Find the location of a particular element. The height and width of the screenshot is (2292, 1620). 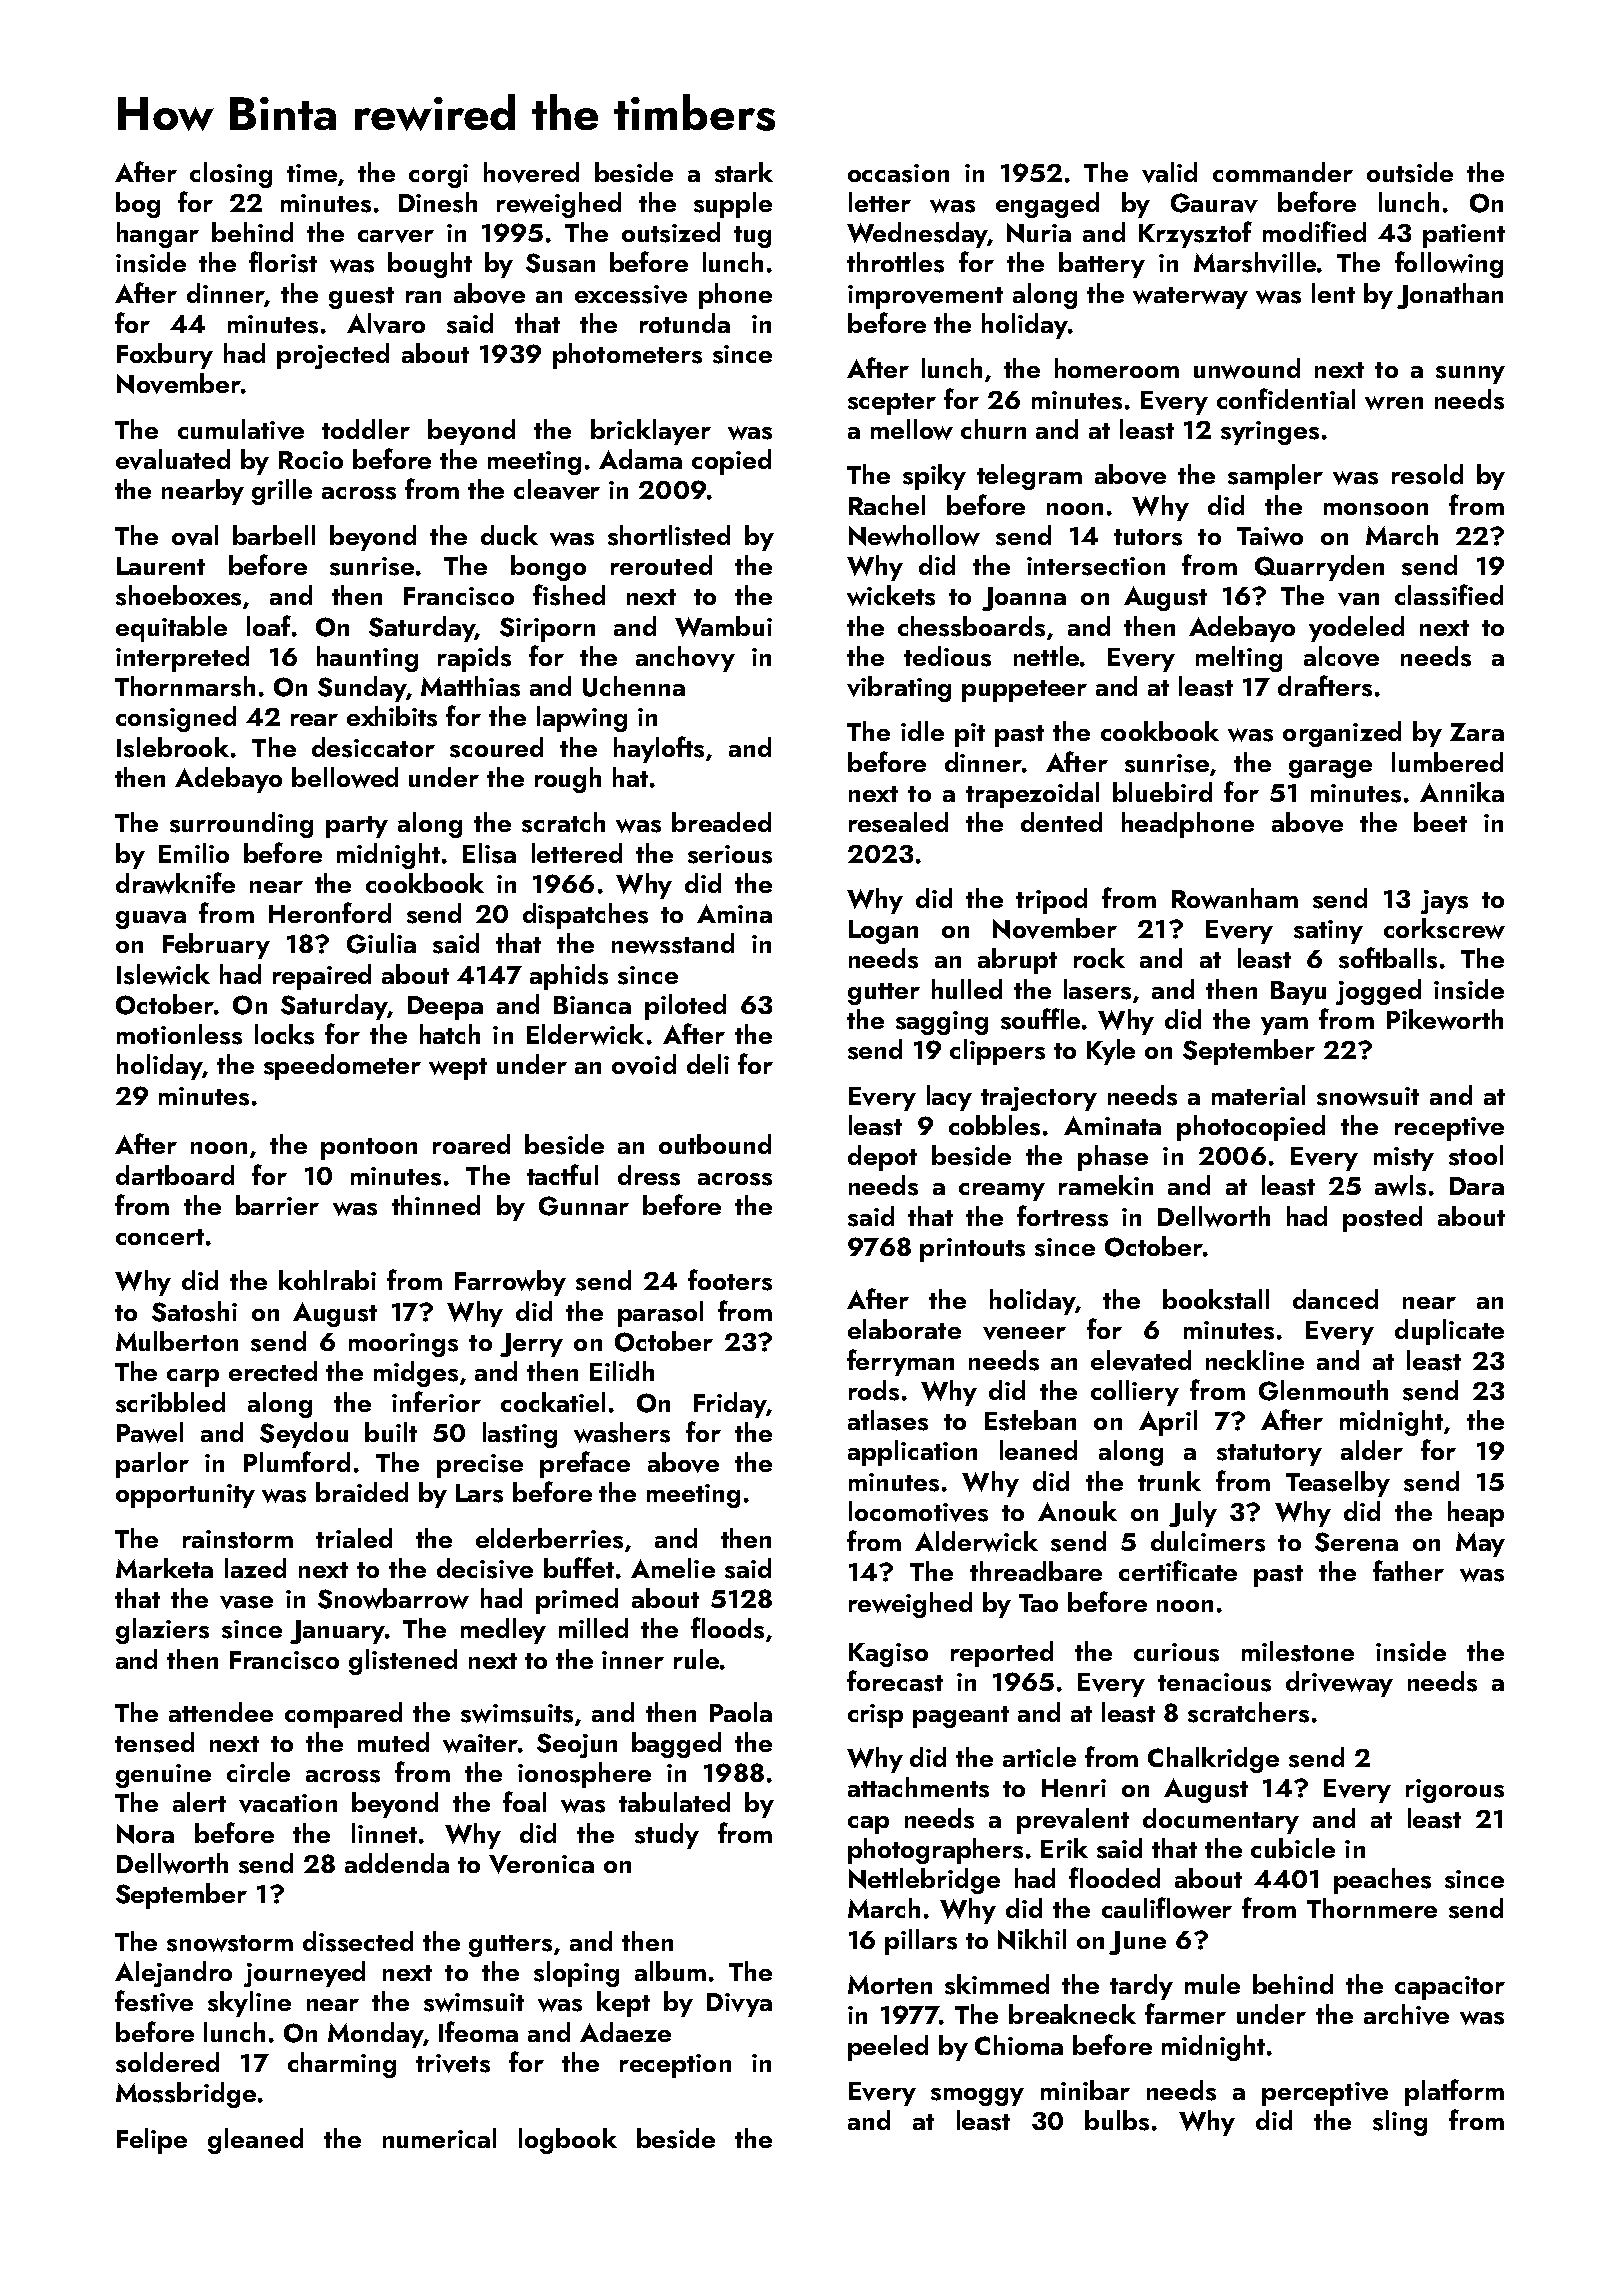

puppeteer is located at coordinates (1024, 691).
